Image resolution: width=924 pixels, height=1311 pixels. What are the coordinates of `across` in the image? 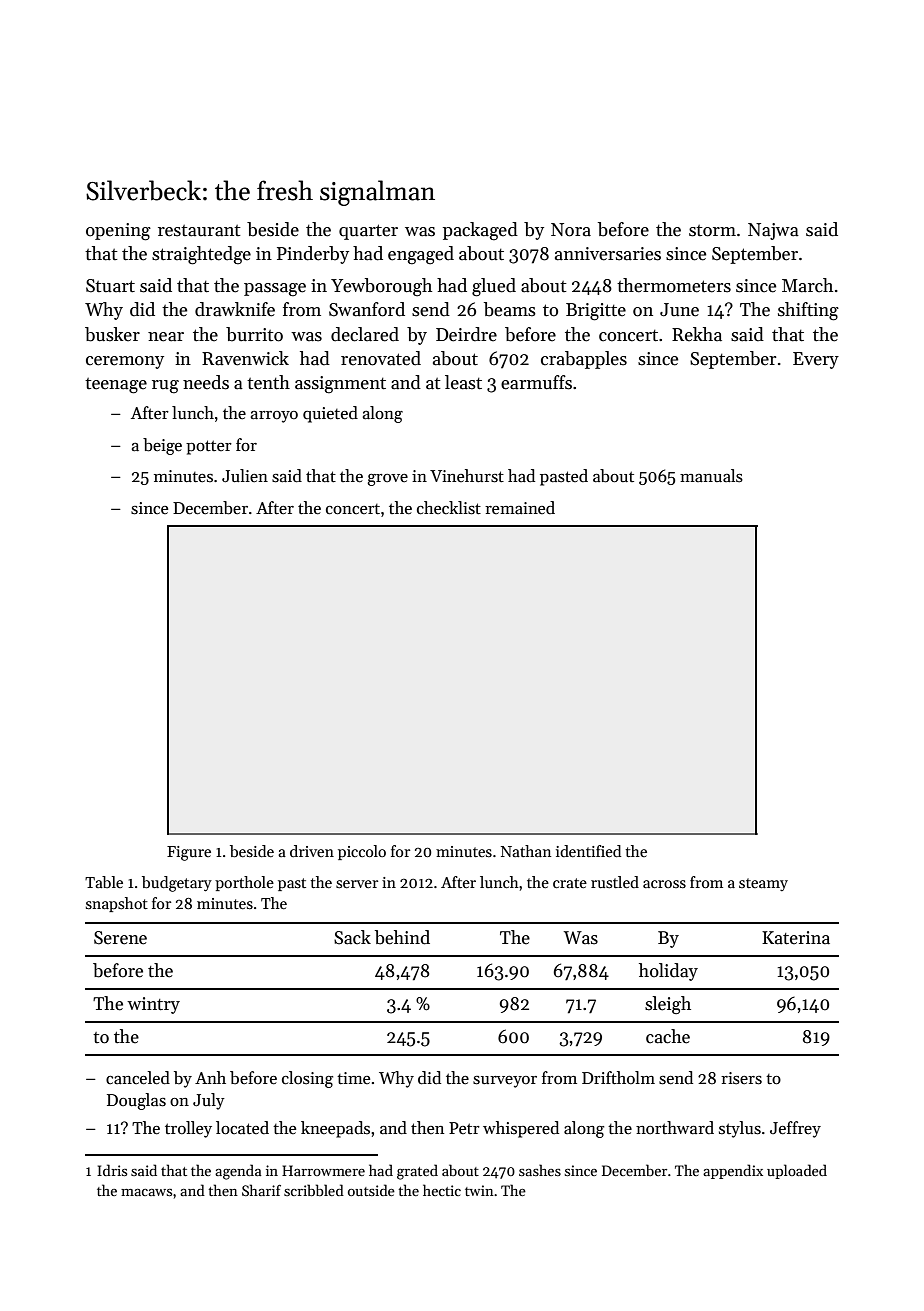 It's located at (664, 884).
